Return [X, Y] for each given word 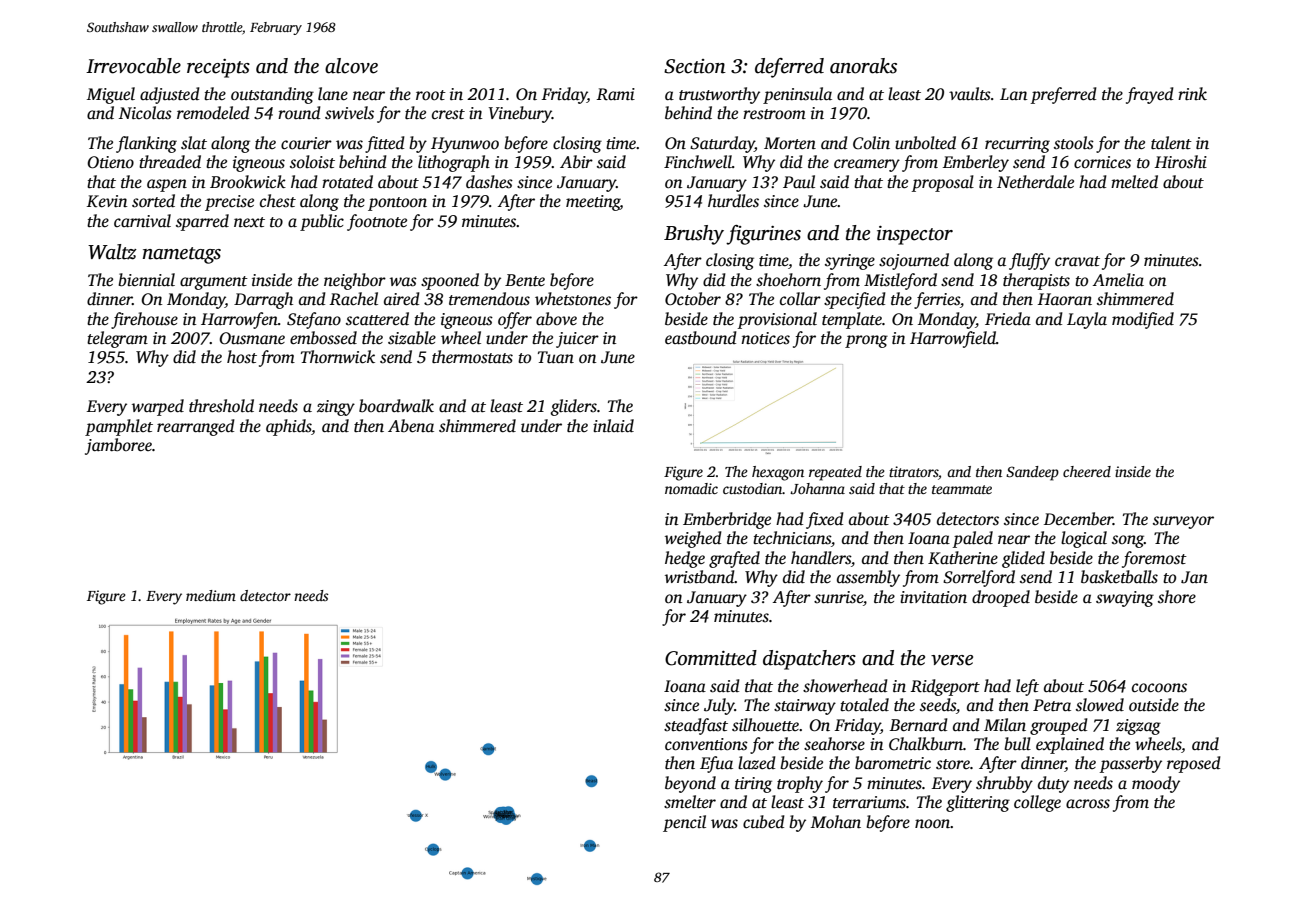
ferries [937, 300]
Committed [711, 658]
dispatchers [809, 660]
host [242, 357]
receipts [218, 68]
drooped [1001, 598]
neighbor [355, 281]
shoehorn [788, 280]
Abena [411, 426]
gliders [573, 407]
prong [866, 341]
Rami [615, 94]
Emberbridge [727, 520]
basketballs [1119, 577]
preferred [1064, 95]
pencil [684, 823]
